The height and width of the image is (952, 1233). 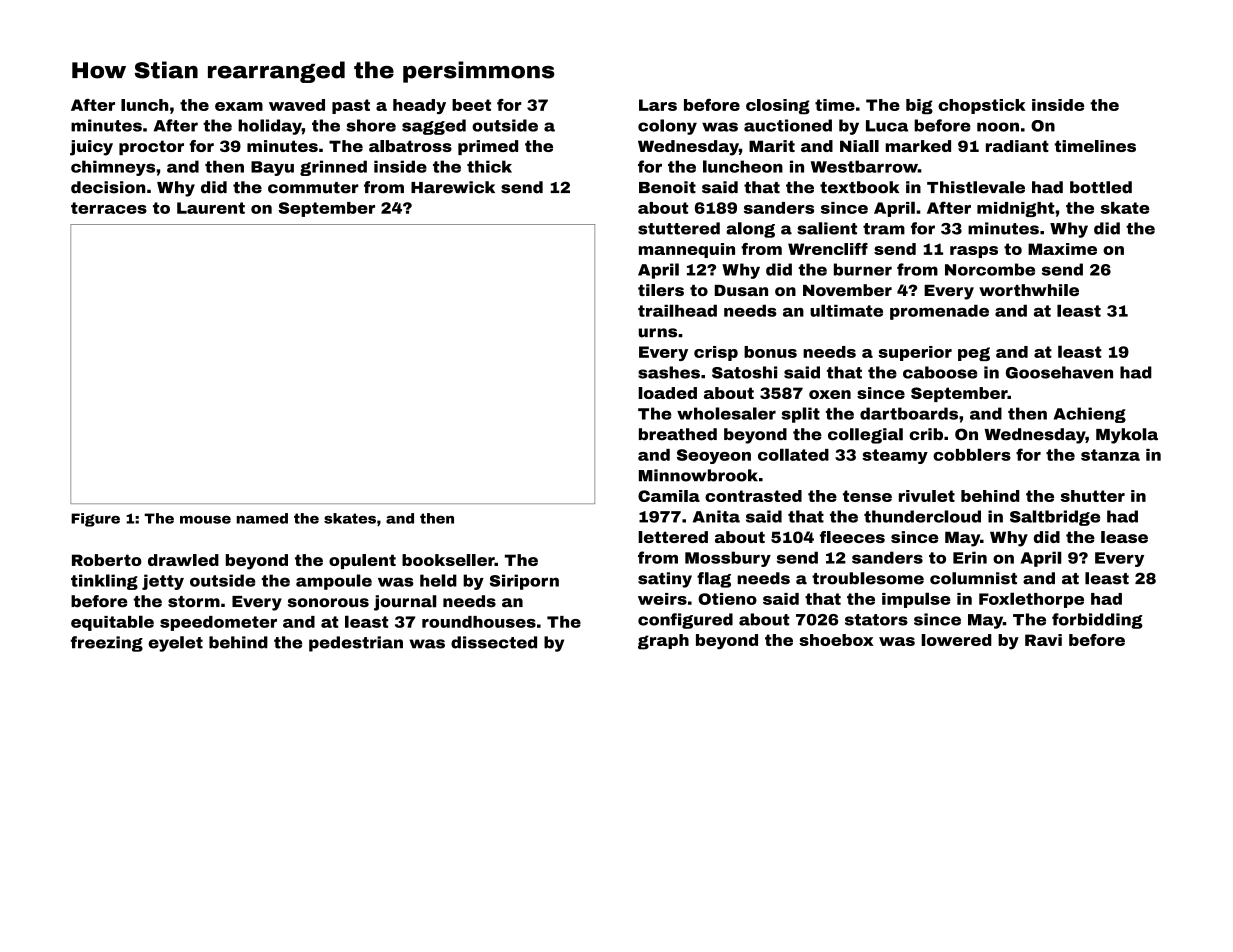 What do you see at coordinates (104, 582) in the image?
I see `tinkling` at bounding box center [104, 582].
